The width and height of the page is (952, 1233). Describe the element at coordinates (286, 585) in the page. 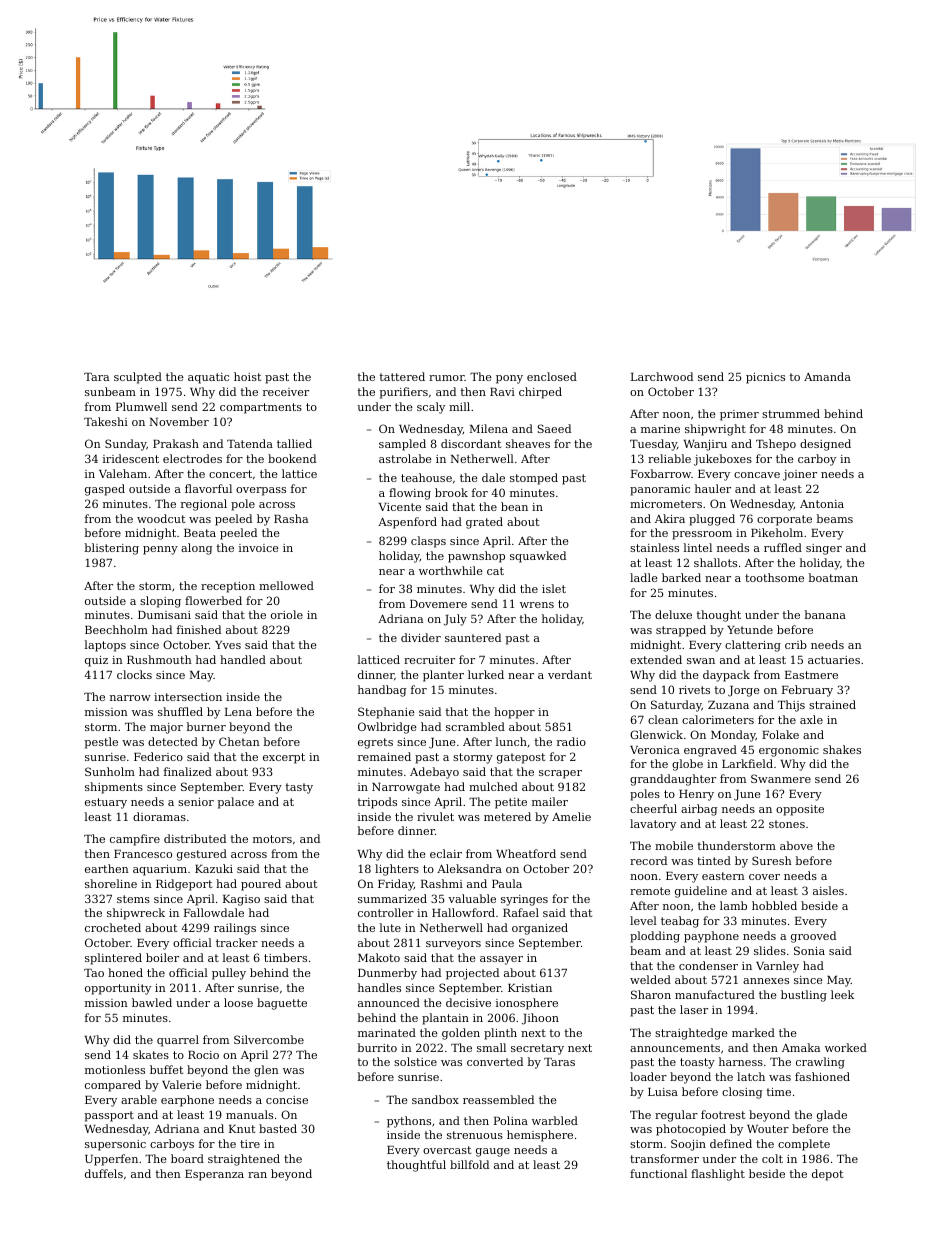

I see `mellowed` at that location.
